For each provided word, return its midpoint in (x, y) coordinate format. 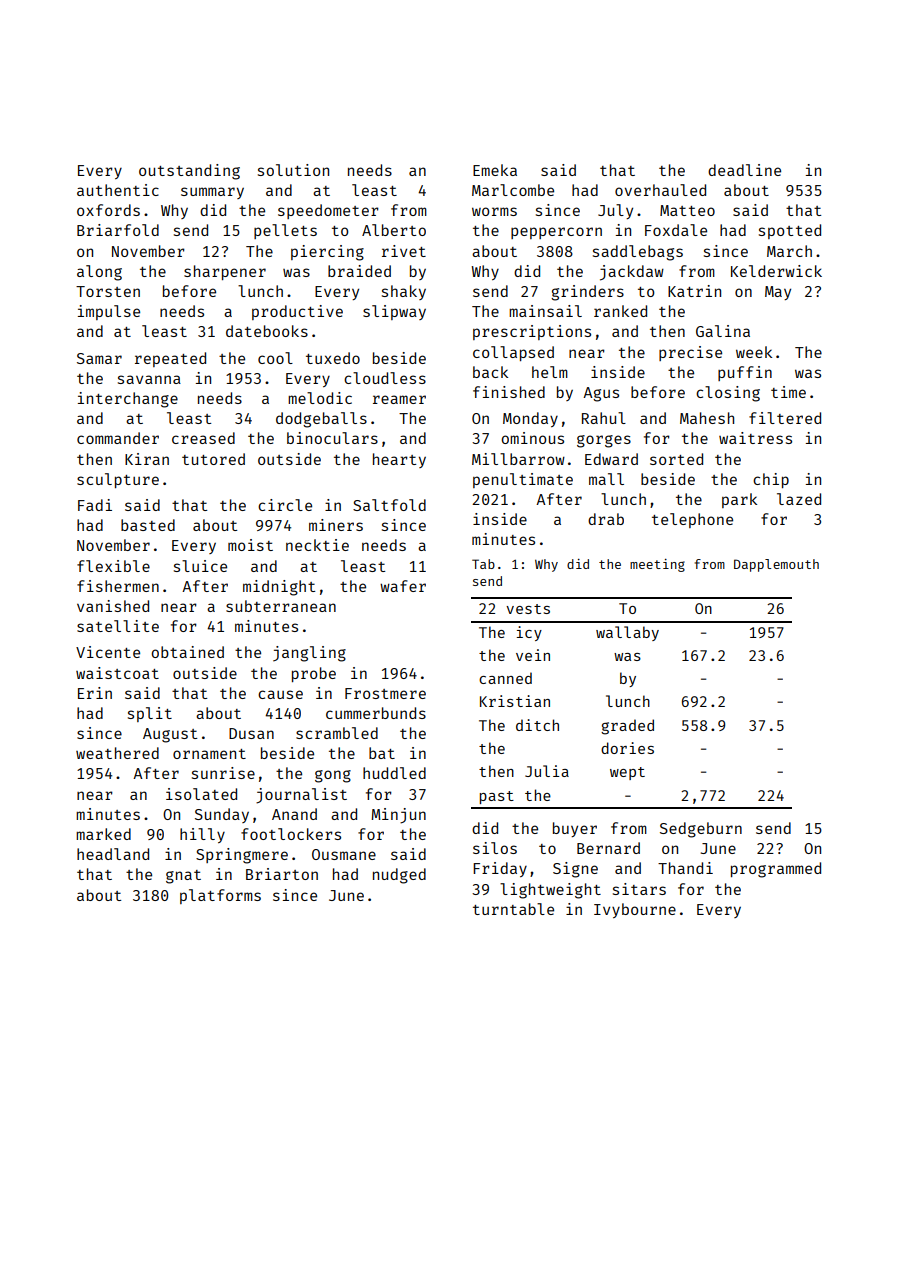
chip (771, 480)
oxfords (108, 210)
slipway (394, 312)
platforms (220, 896)
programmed (776, 870)
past (497, 797)
